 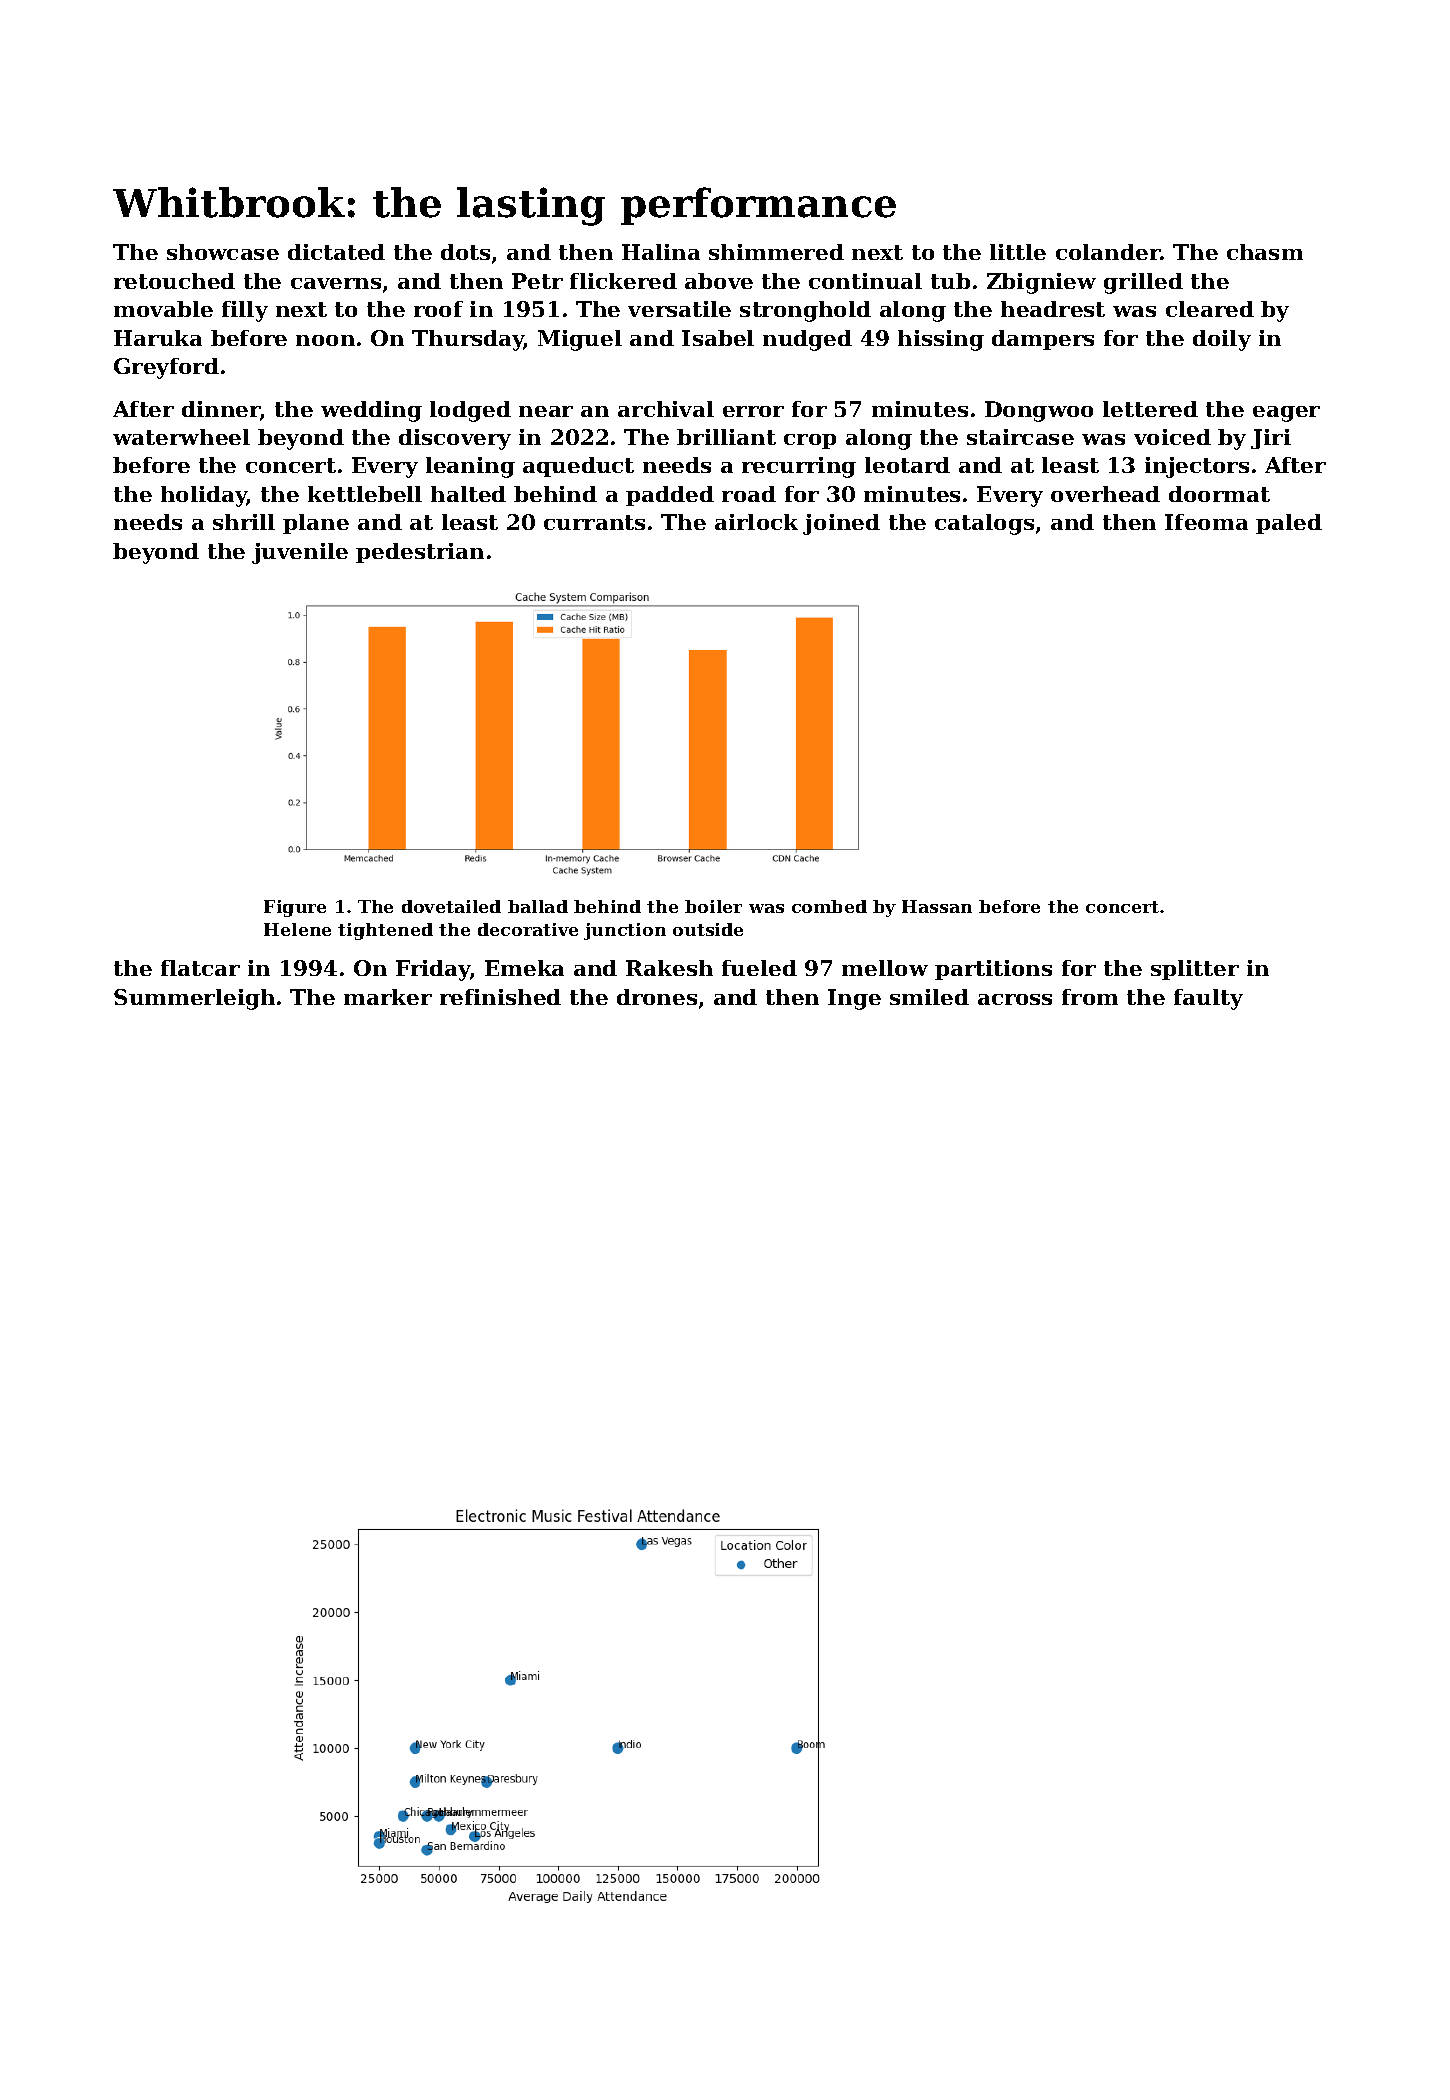 What do you see at coordinates (537, 281) in the page?
I see `Petr` at bounding box center [537, 281].
